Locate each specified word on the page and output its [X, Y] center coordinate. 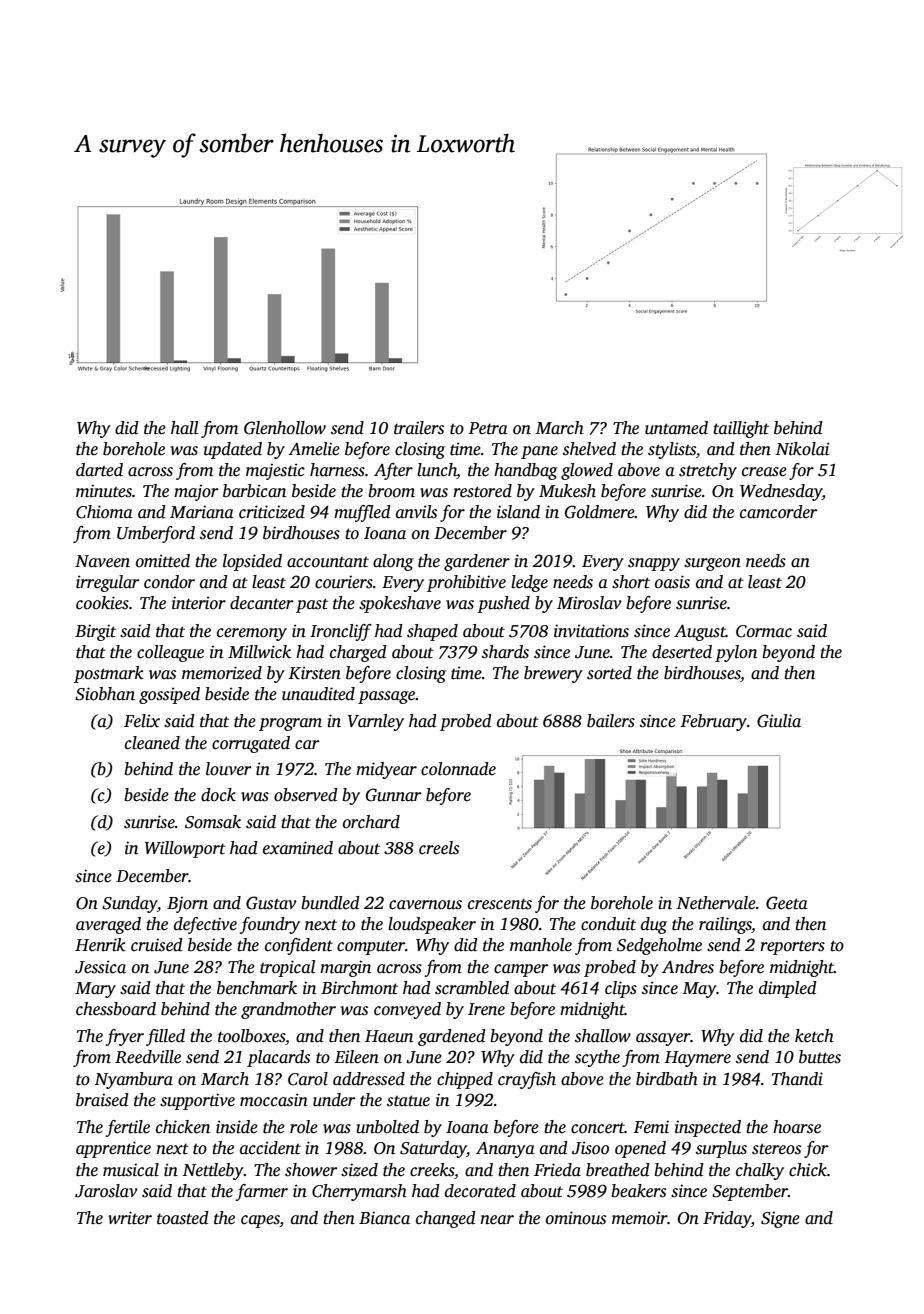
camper [521, 970]
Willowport [185, 849]
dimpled [788, 989]
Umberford [156, 534]
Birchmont [359, 988]
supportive [197, 1101]
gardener [477, 562]
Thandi [797, 1079]
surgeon [712, 564]
